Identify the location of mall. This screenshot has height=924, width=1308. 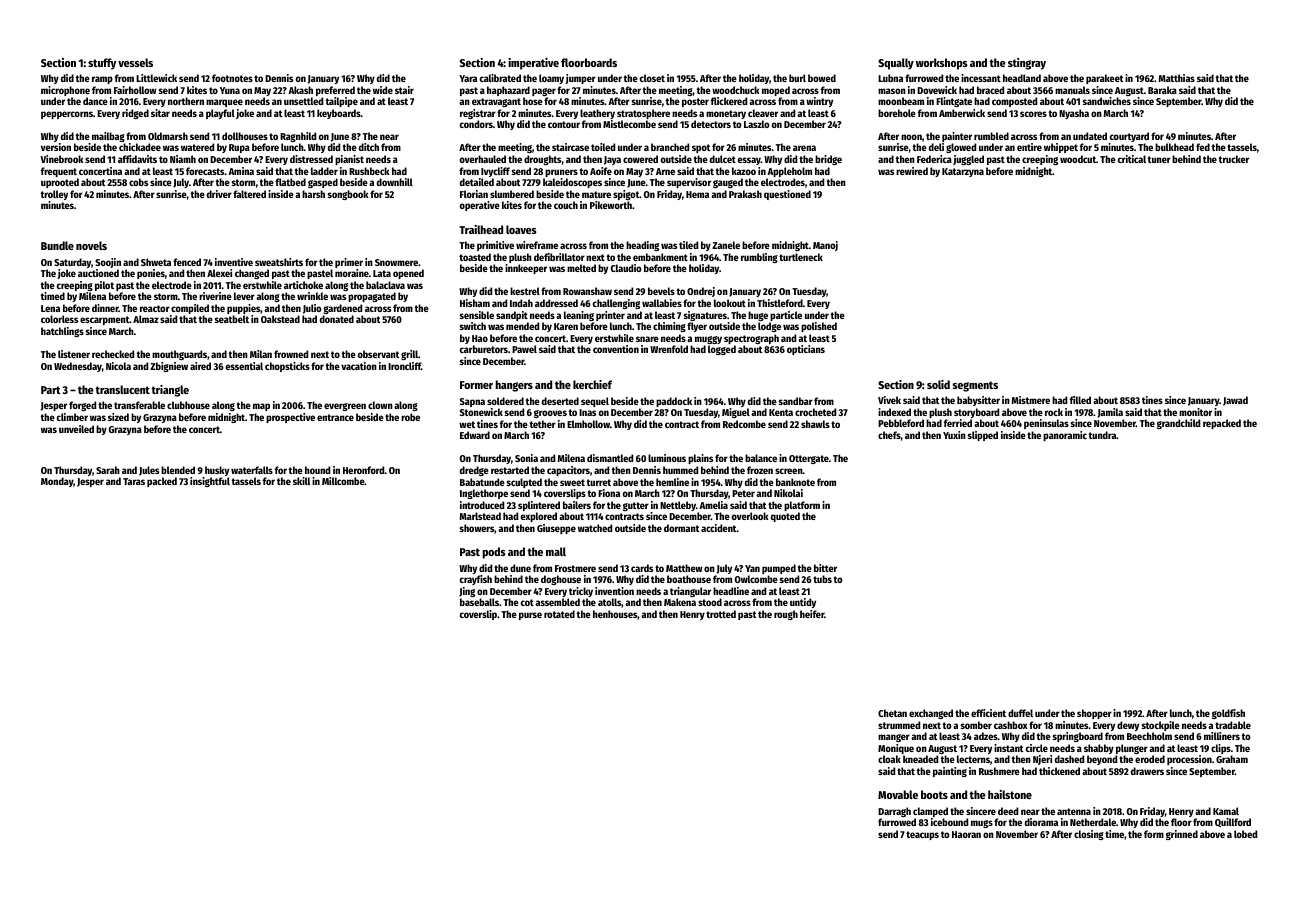
(556, 551).
